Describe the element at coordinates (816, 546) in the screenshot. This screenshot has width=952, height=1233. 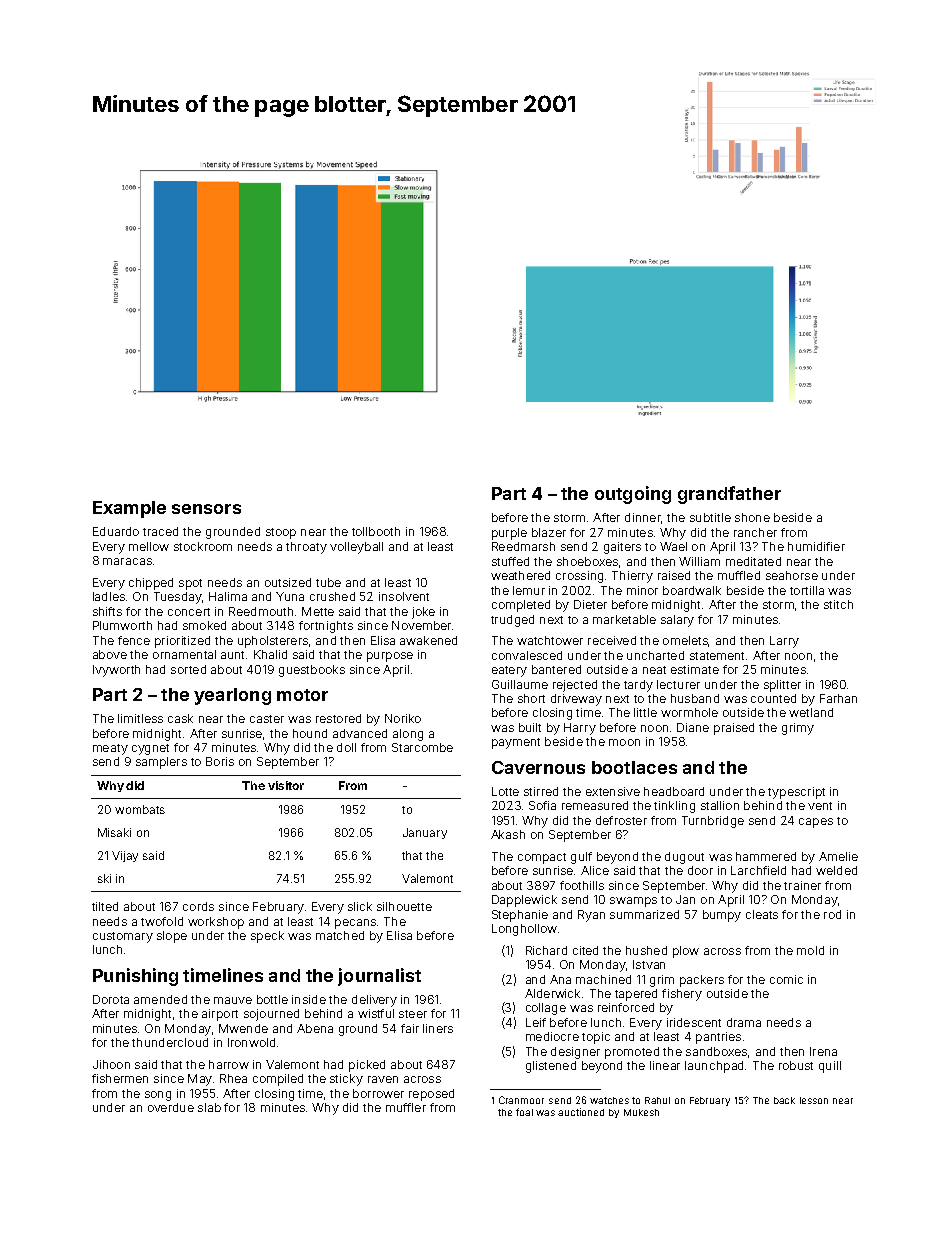
I see `humidifier` at that location.
